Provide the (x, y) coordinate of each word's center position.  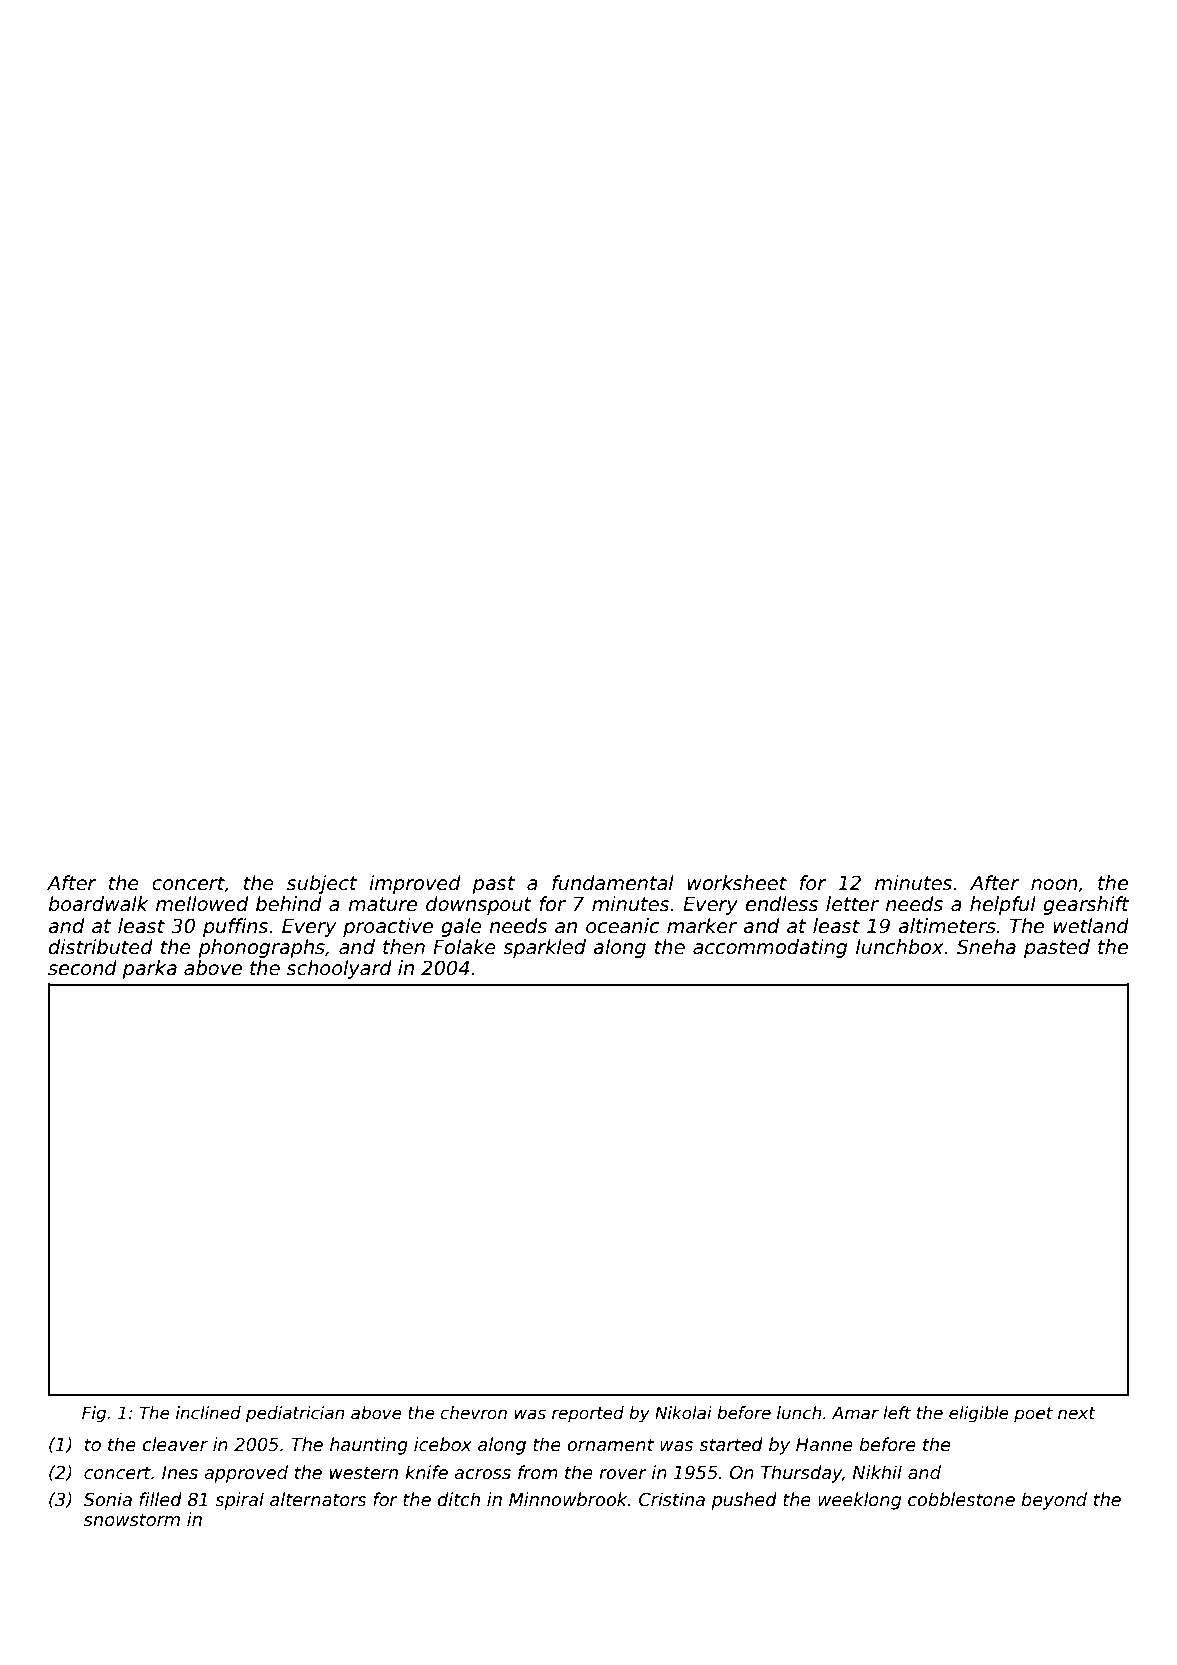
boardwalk (98, 904)
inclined (208, 1413)
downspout (479, 905)
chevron (473, 1413)
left (897, 1413)
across (482, 1474)
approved (246, 1474)
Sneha (986, 947)
